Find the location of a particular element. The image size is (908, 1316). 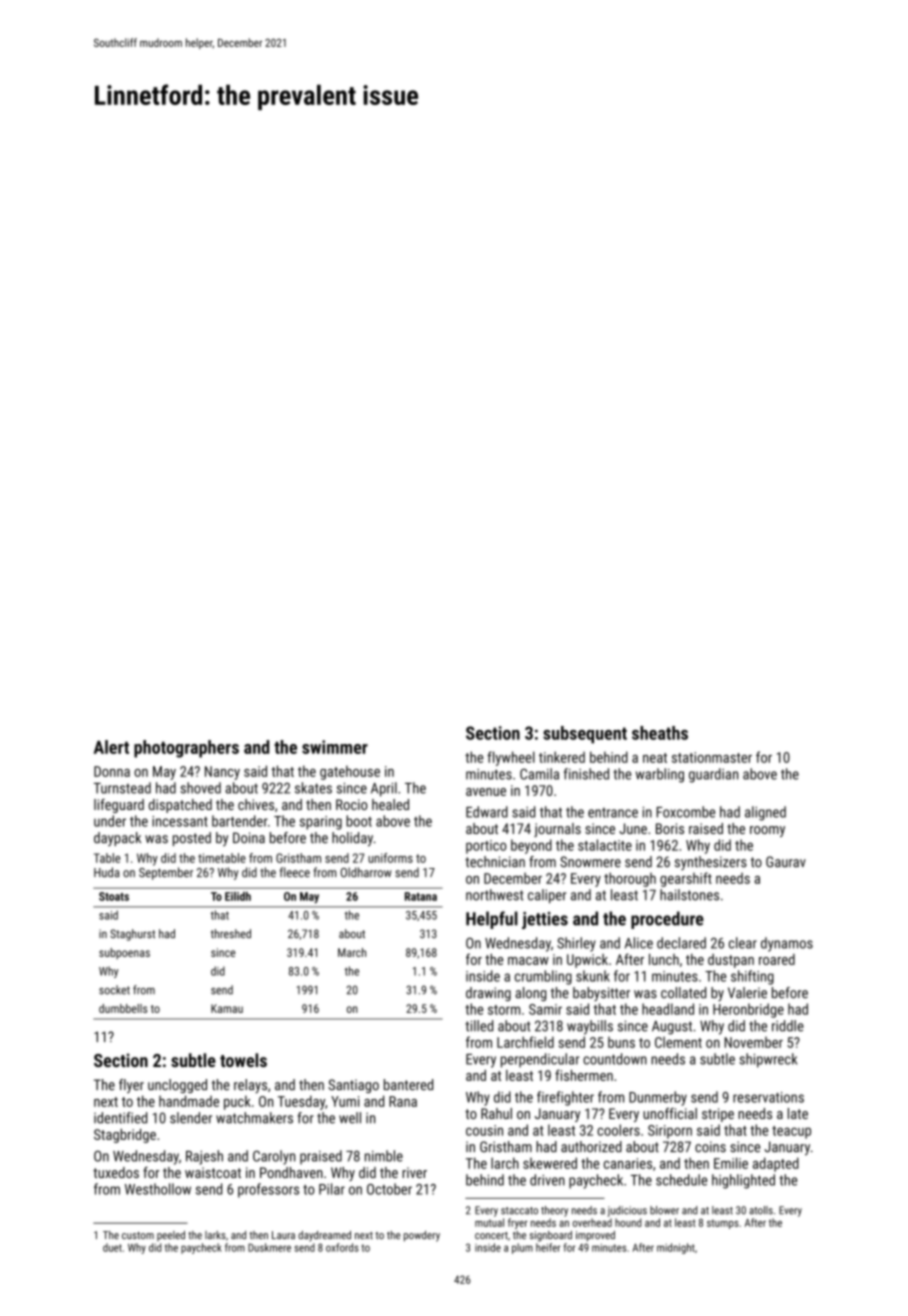

shipwreck is located at coordinates (768, 1060).
